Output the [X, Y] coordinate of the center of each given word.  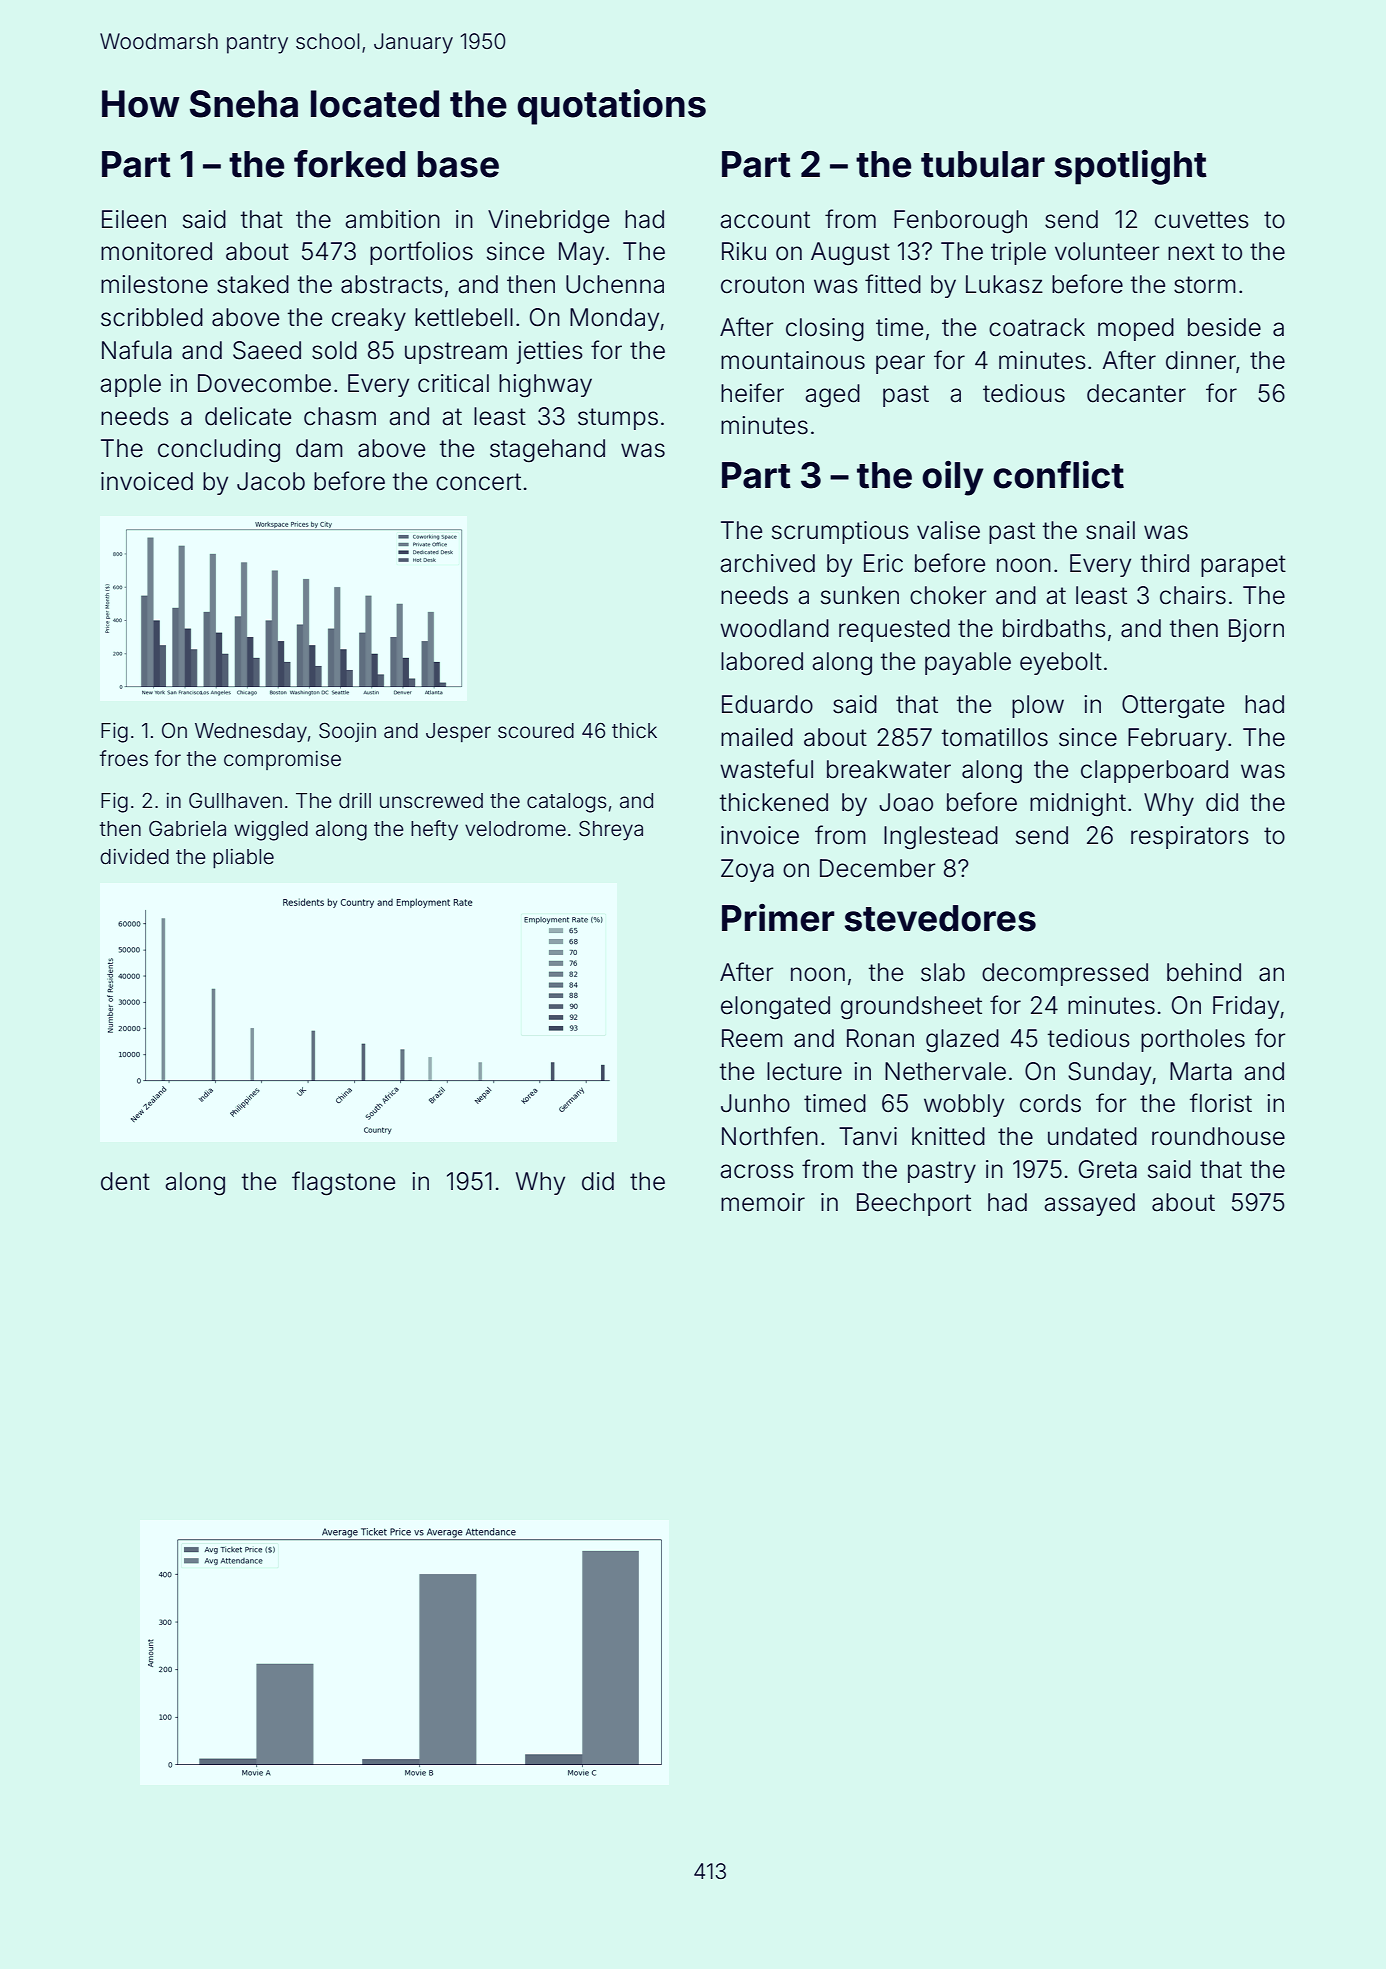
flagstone [343, 1183]
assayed [1089, 1204]
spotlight [1131, 167]
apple [130, 385]
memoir [763, 1202]
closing [825, 330]
